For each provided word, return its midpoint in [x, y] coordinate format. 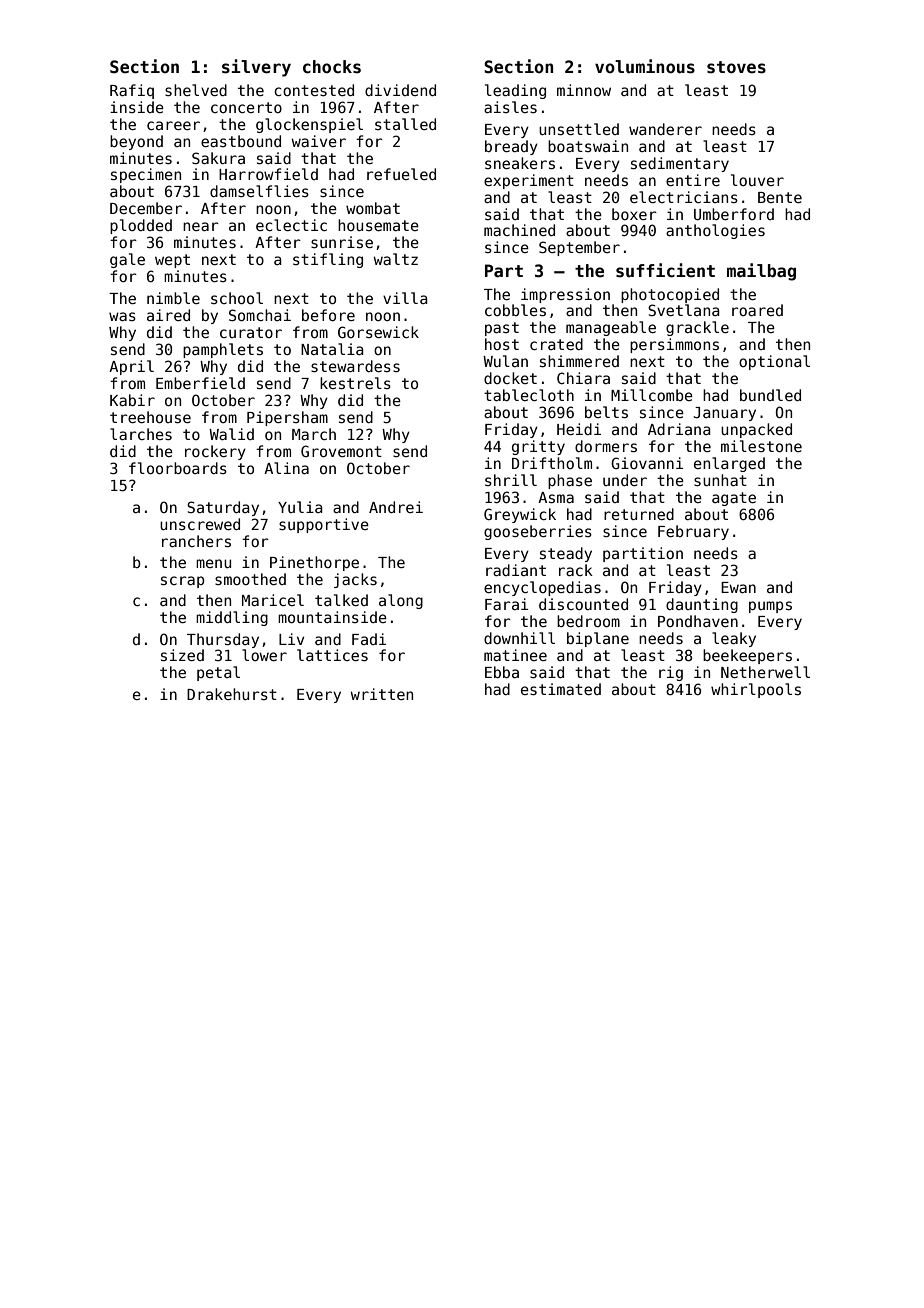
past [502, 329]
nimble [173, 298]
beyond [136, 142]
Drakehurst [232, 694]
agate [734, 499]
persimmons [674, 345]
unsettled [579, 129]
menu [213, 563]
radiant [516, 570]
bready [511, 147]
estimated [561, 689]
